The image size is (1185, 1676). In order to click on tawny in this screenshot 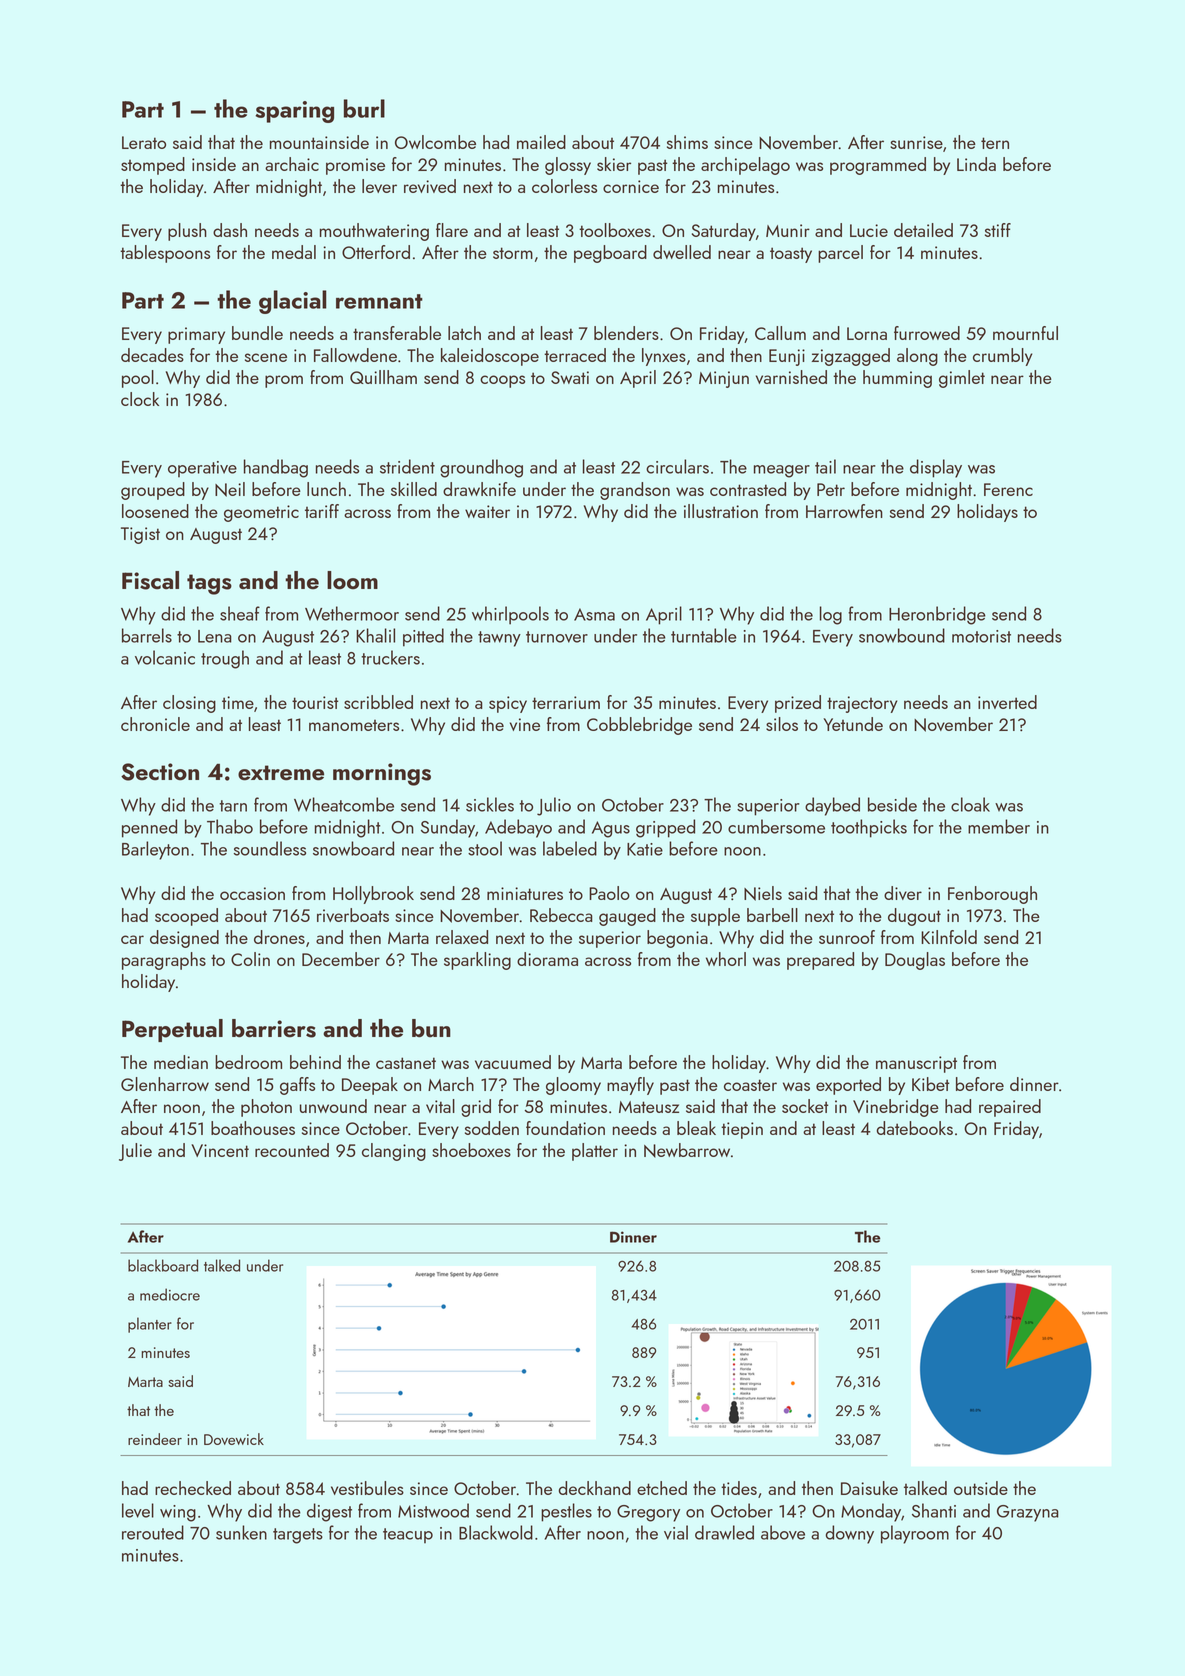, I will do `click(499, 639)`.
